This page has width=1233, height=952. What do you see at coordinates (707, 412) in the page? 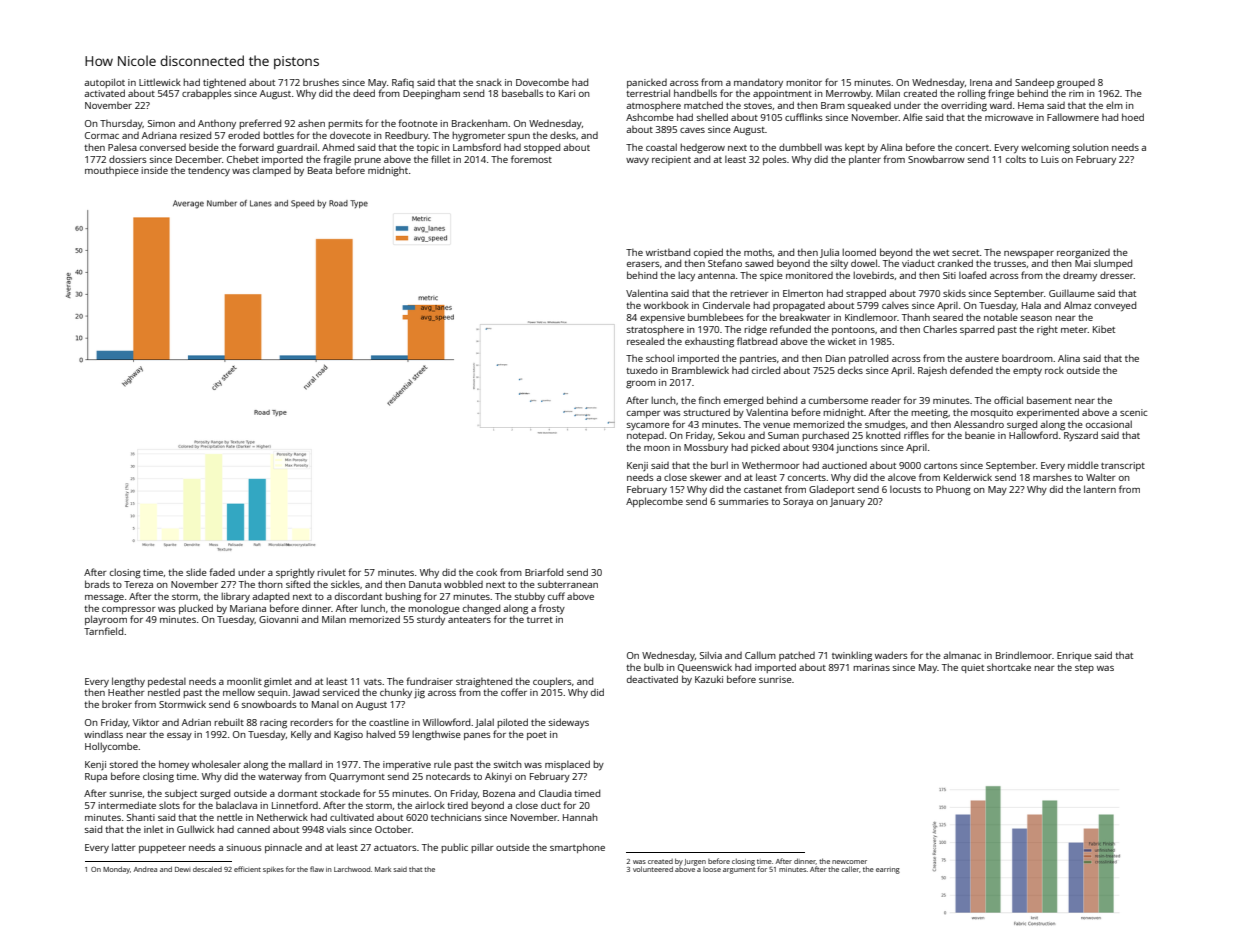
I see `structured` at bounding box center [707, 412].
